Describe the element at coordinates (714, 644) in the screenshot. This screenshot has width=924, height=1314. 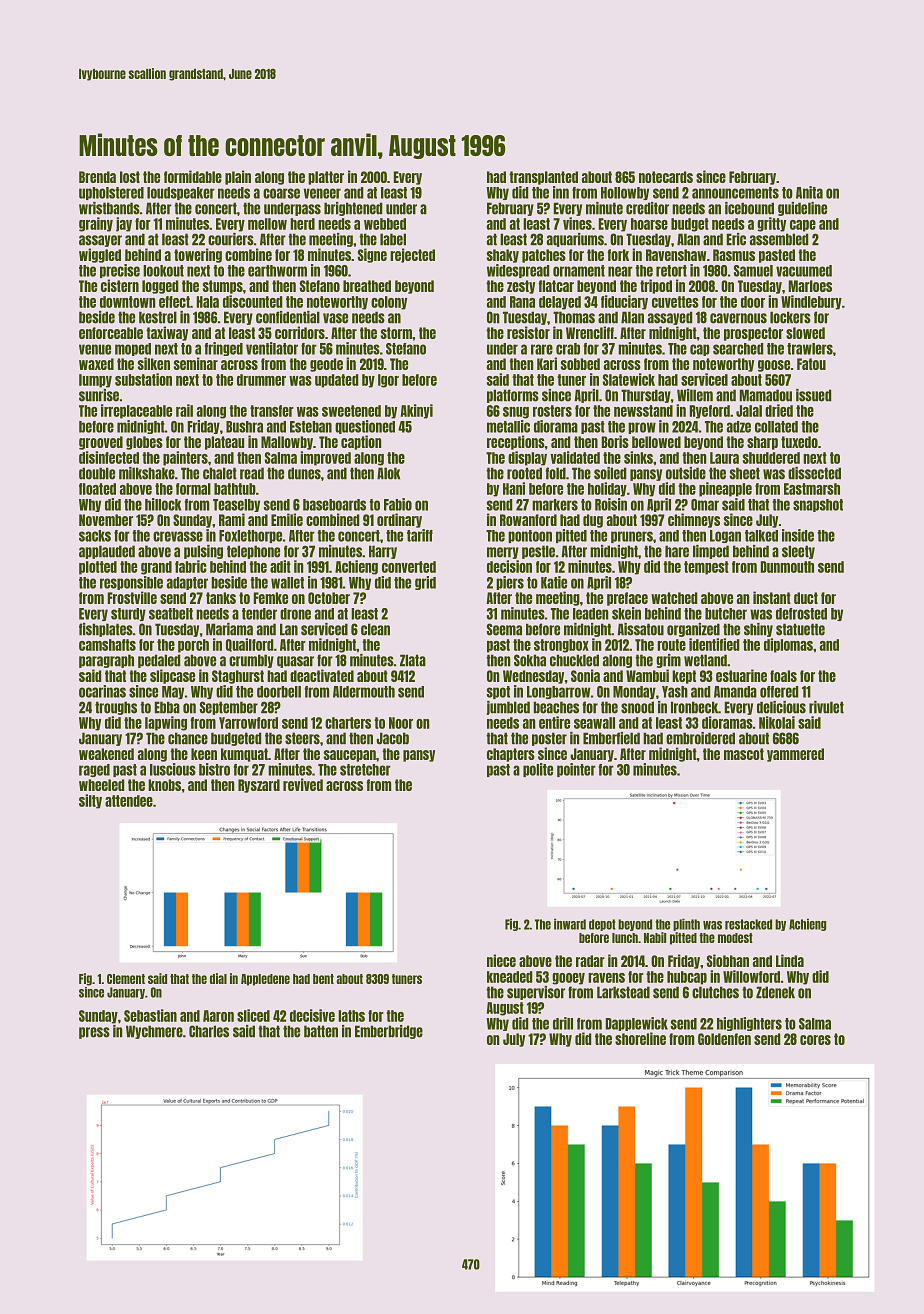
I see `identified` at that location.
